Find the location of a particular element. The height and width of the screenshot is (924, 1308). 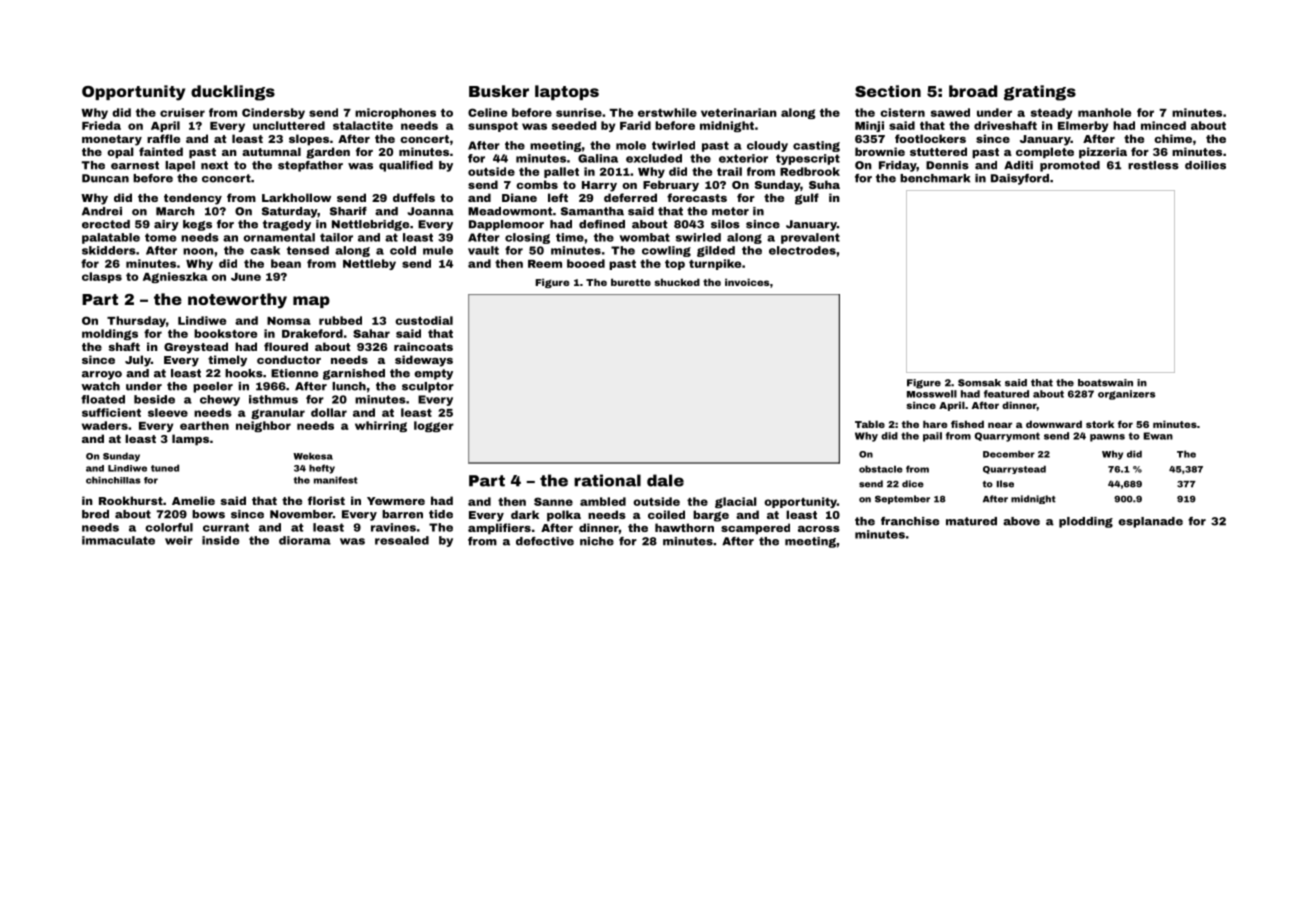

Section is located at coordinates (888, 91).
